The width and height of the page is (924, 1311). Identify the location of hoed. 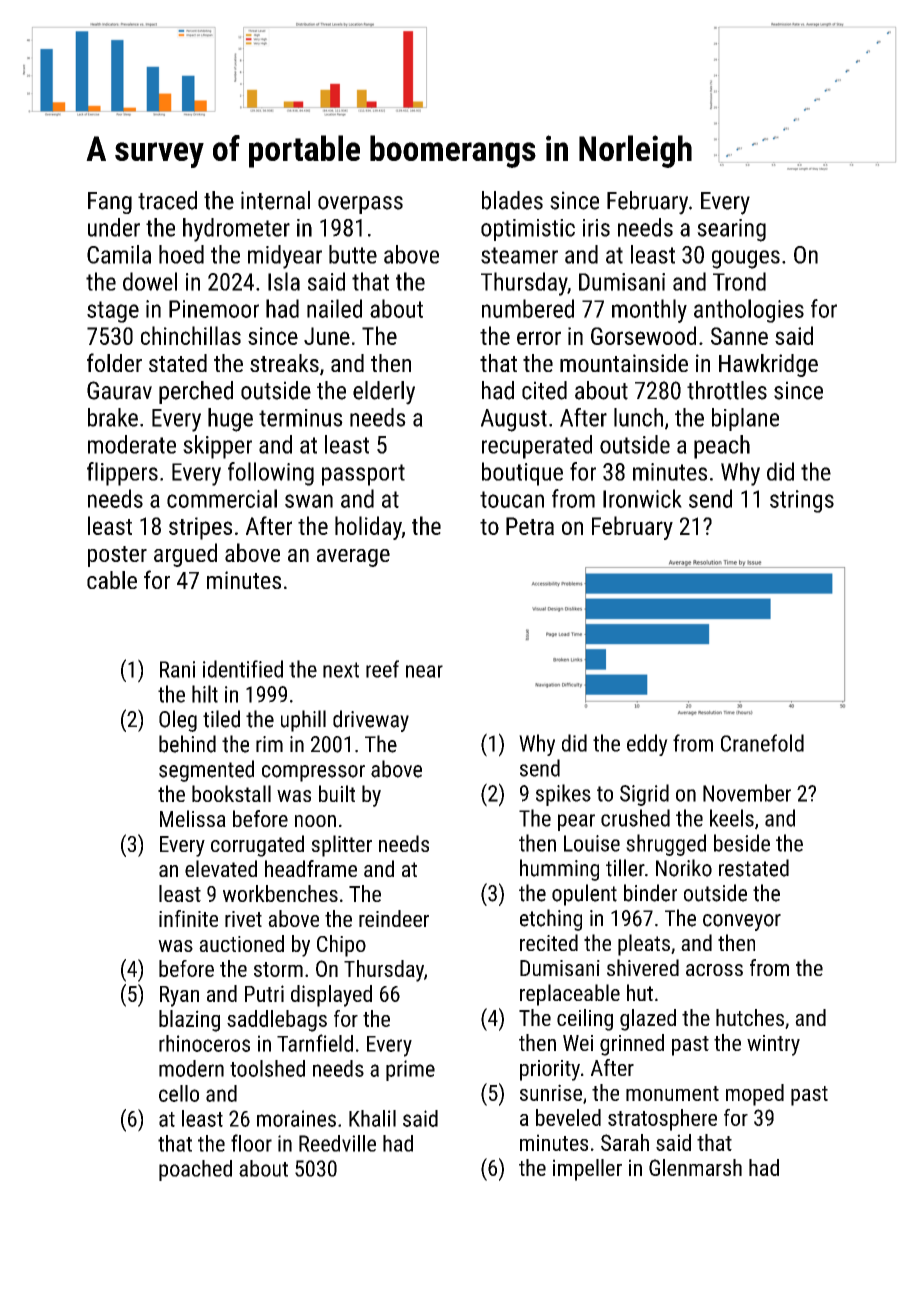
(181, 254).
